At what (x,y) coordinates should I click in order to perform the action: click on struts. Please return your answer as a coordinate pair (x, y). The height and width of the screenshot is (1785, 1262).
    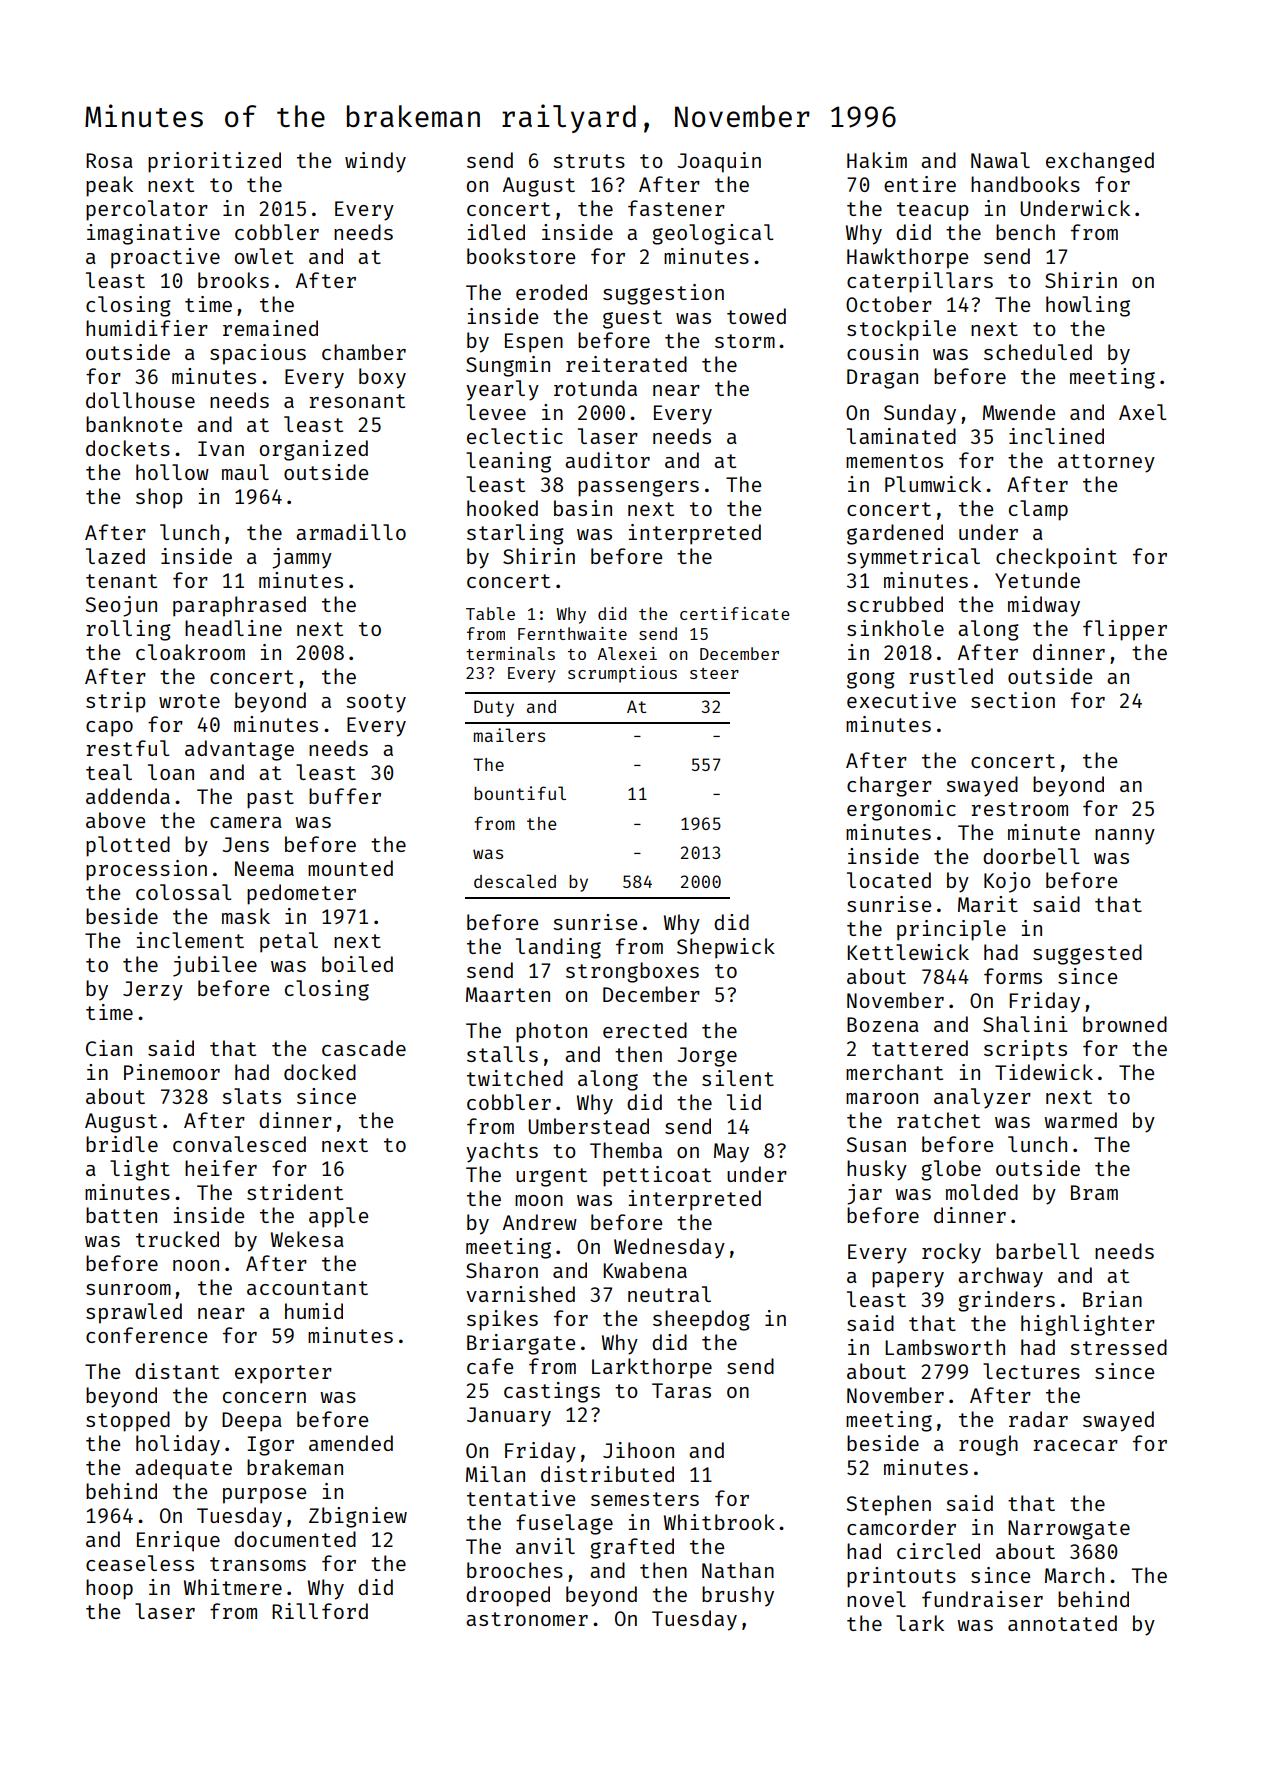
    Looking at the image, I should click on (589, 161).
